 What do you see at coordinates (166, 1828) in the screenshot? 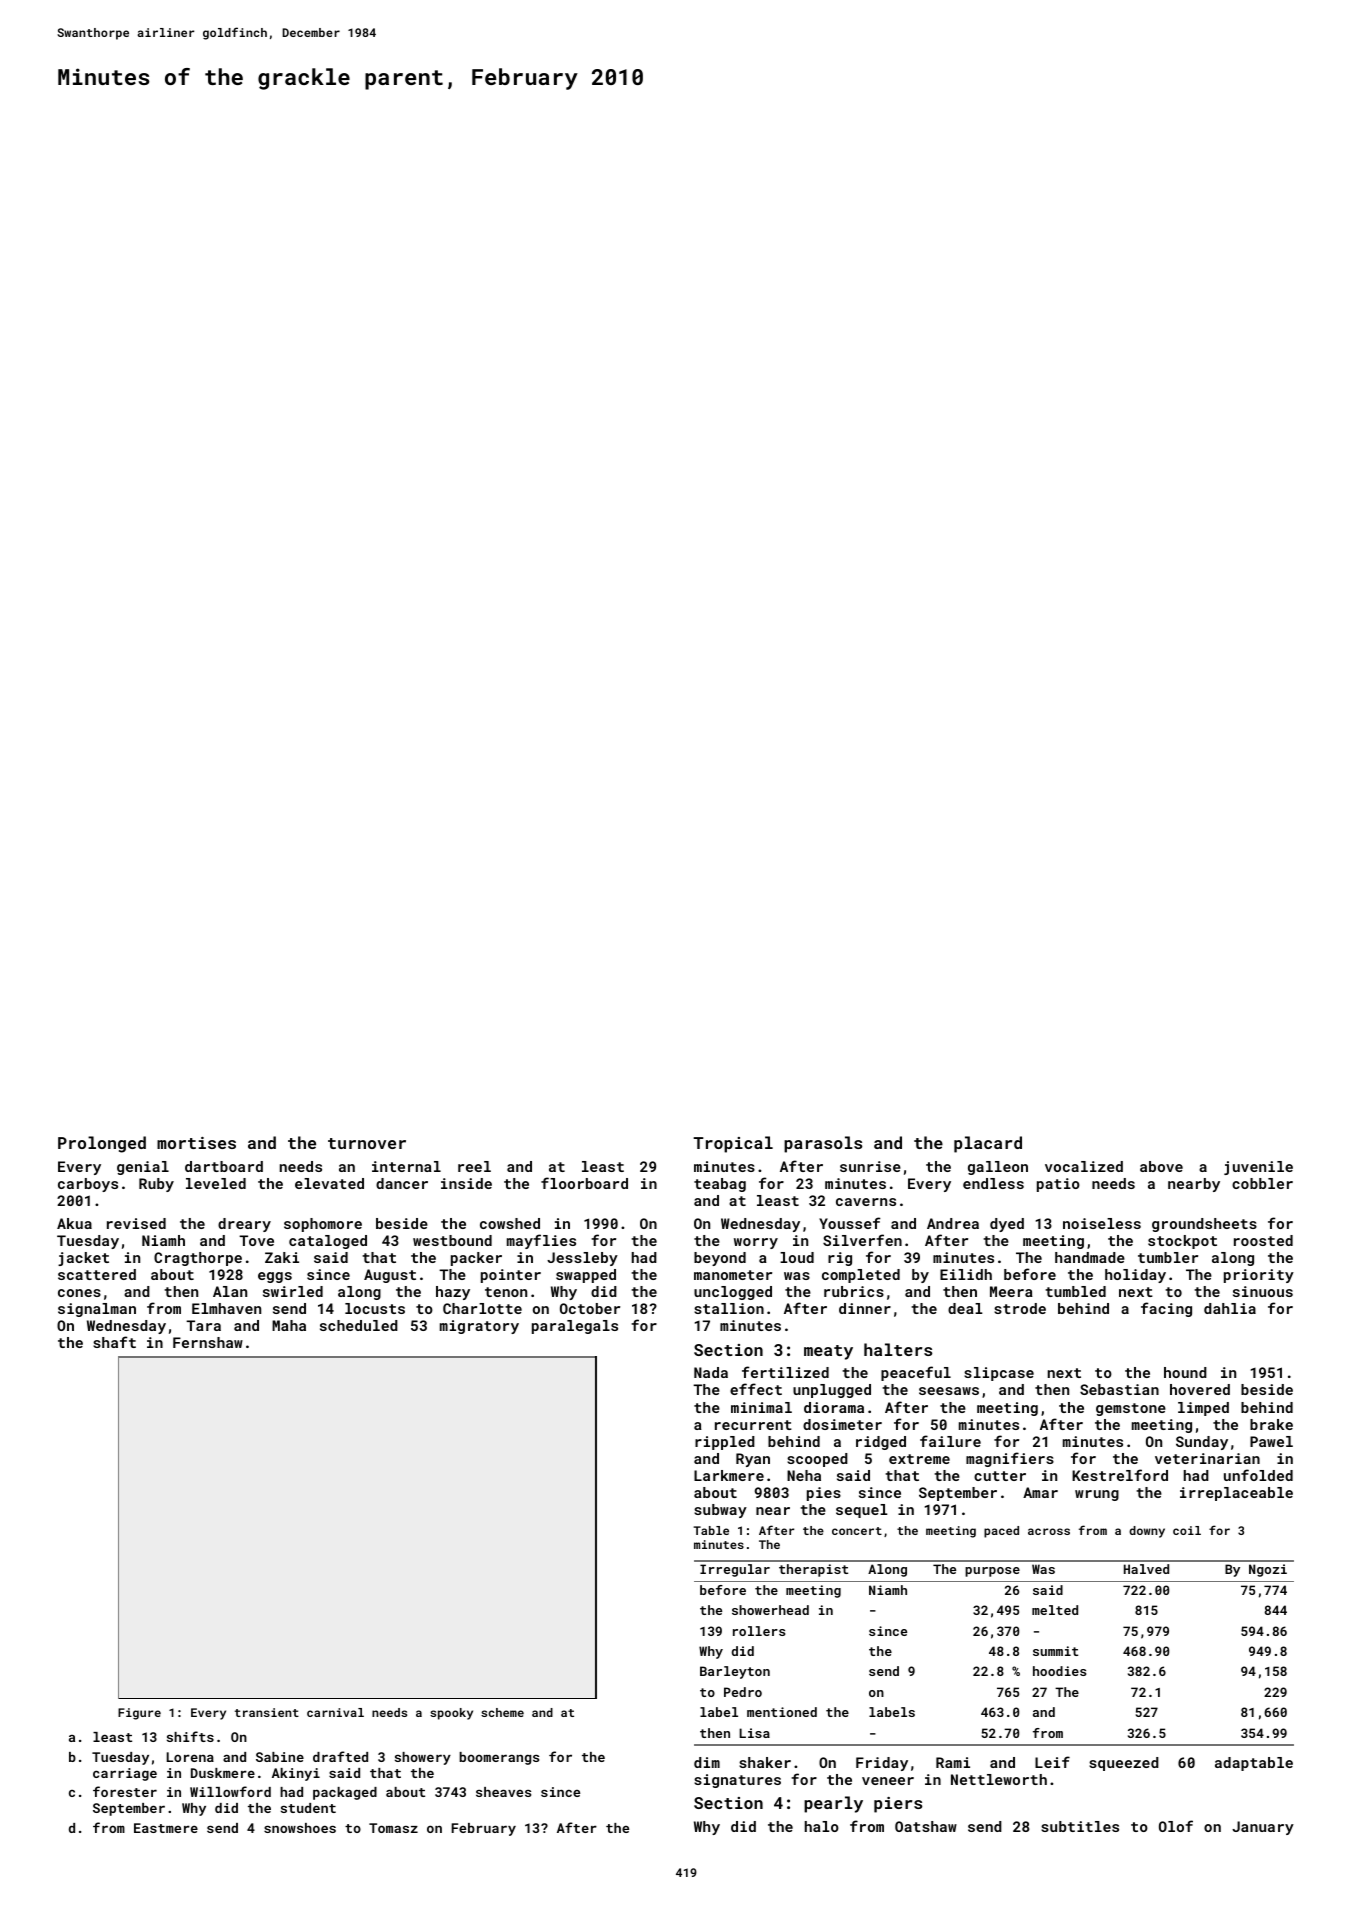
I see `Eastmere` at bounding box center [166, 1828].
